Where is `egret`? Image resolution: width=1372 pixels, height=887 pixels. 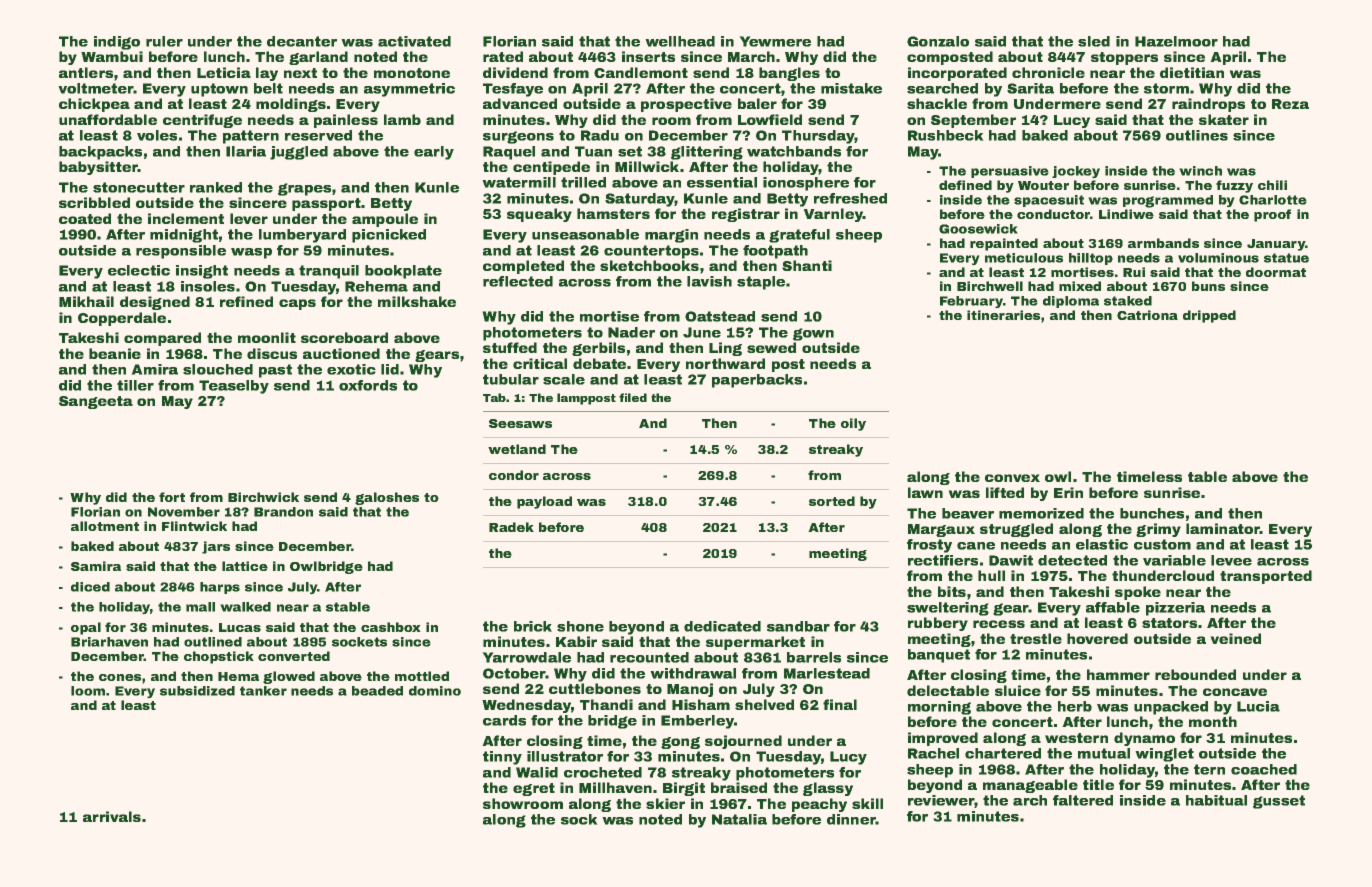
egret is located at coordinates (534, 789).
